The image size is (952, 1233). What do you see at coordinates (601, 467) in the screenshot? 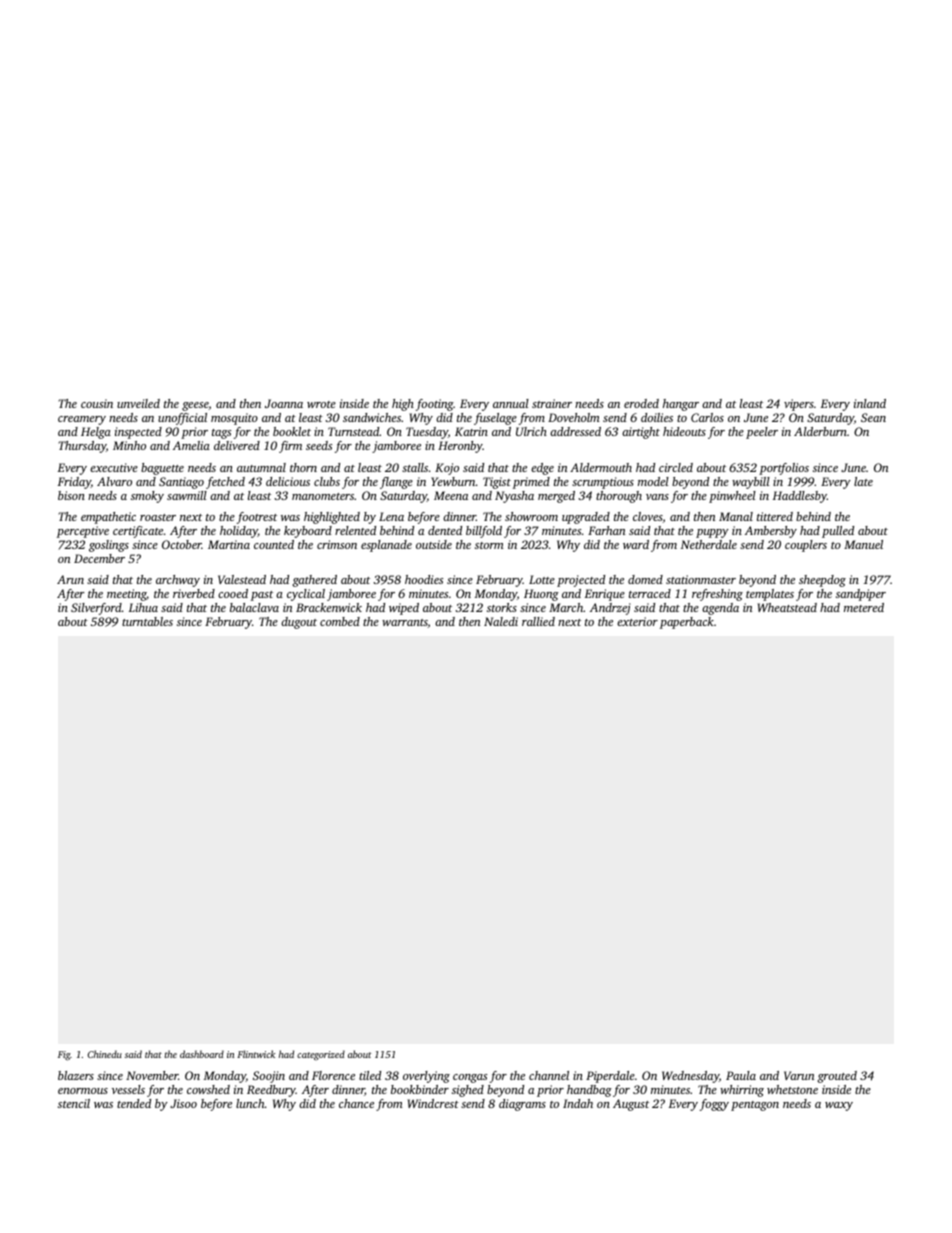
I see `Aldermouth` at bounding box center [601, 467].
